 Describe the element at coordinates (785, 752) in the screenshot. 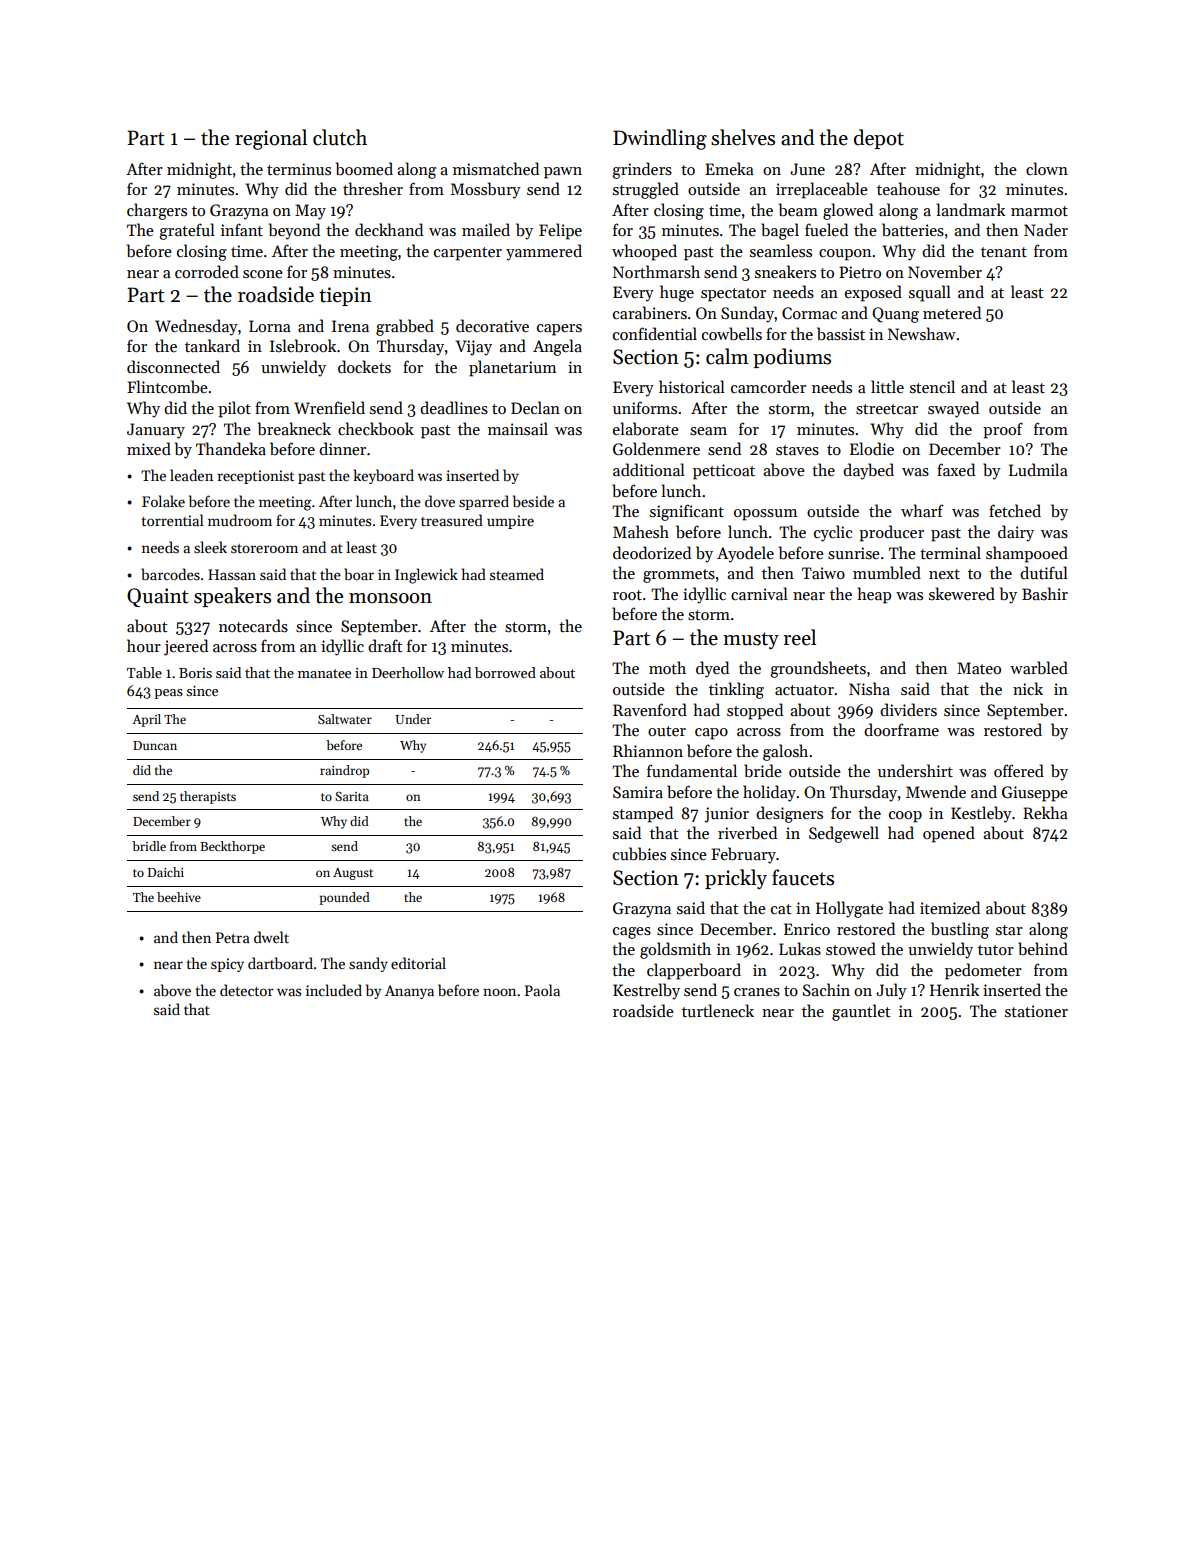

I see `galosh` at that location.
